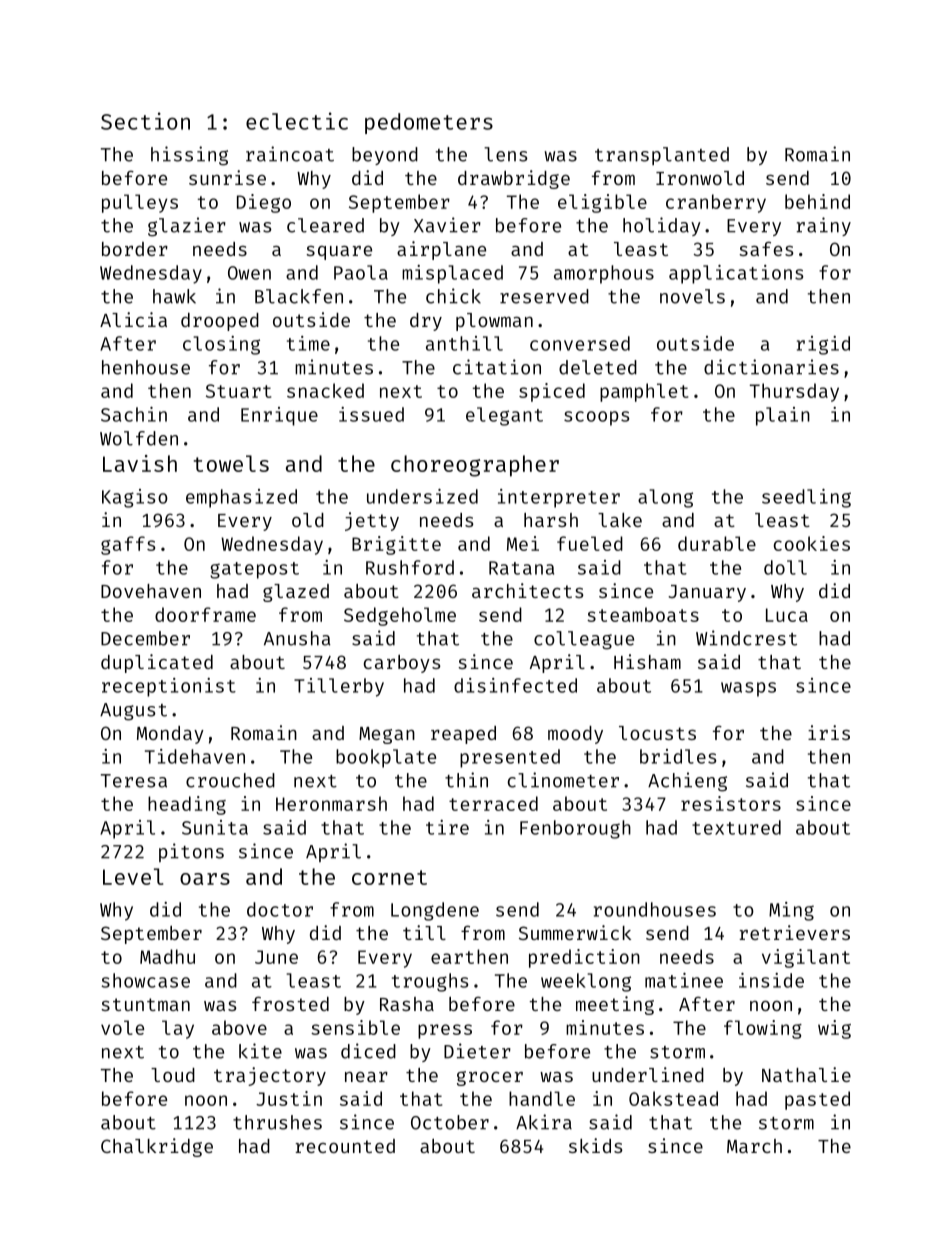  What do you see at coordinates (598, 367) in the page?
I see `deleted` at bounding box center [598, 367].
